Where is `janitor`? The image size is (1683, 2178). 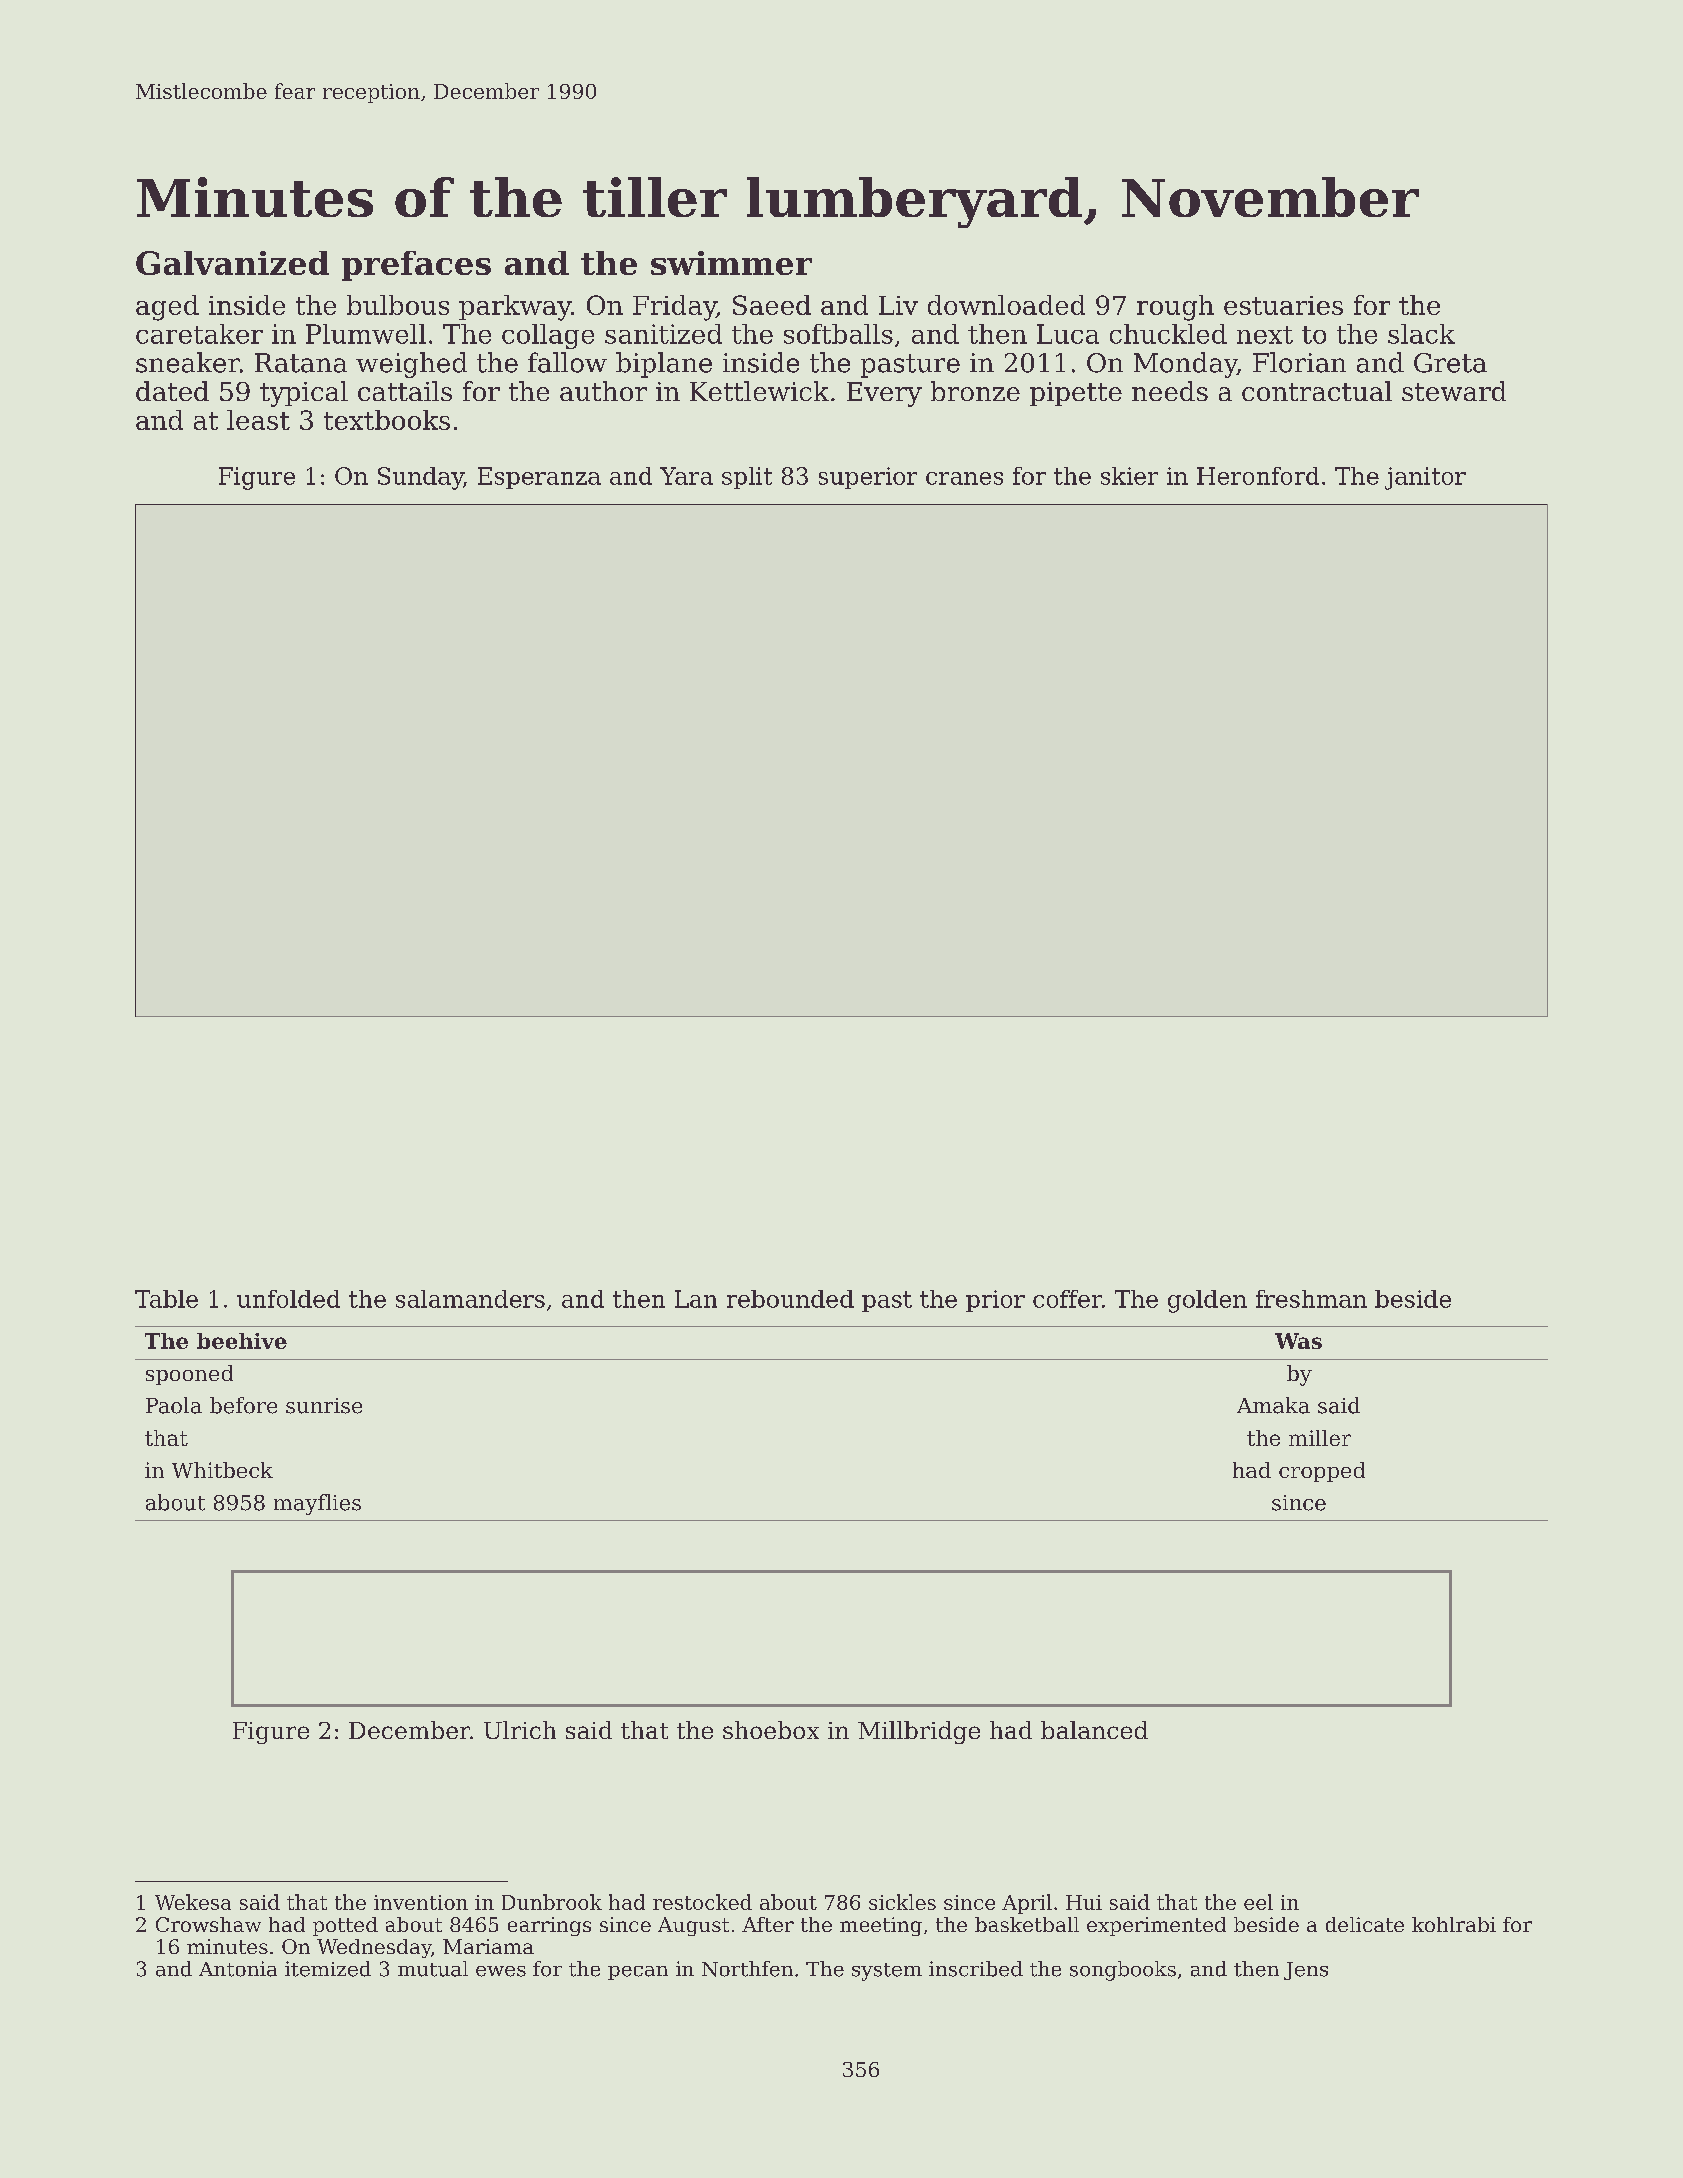
janitor is located at coordinates (1425, 478).
